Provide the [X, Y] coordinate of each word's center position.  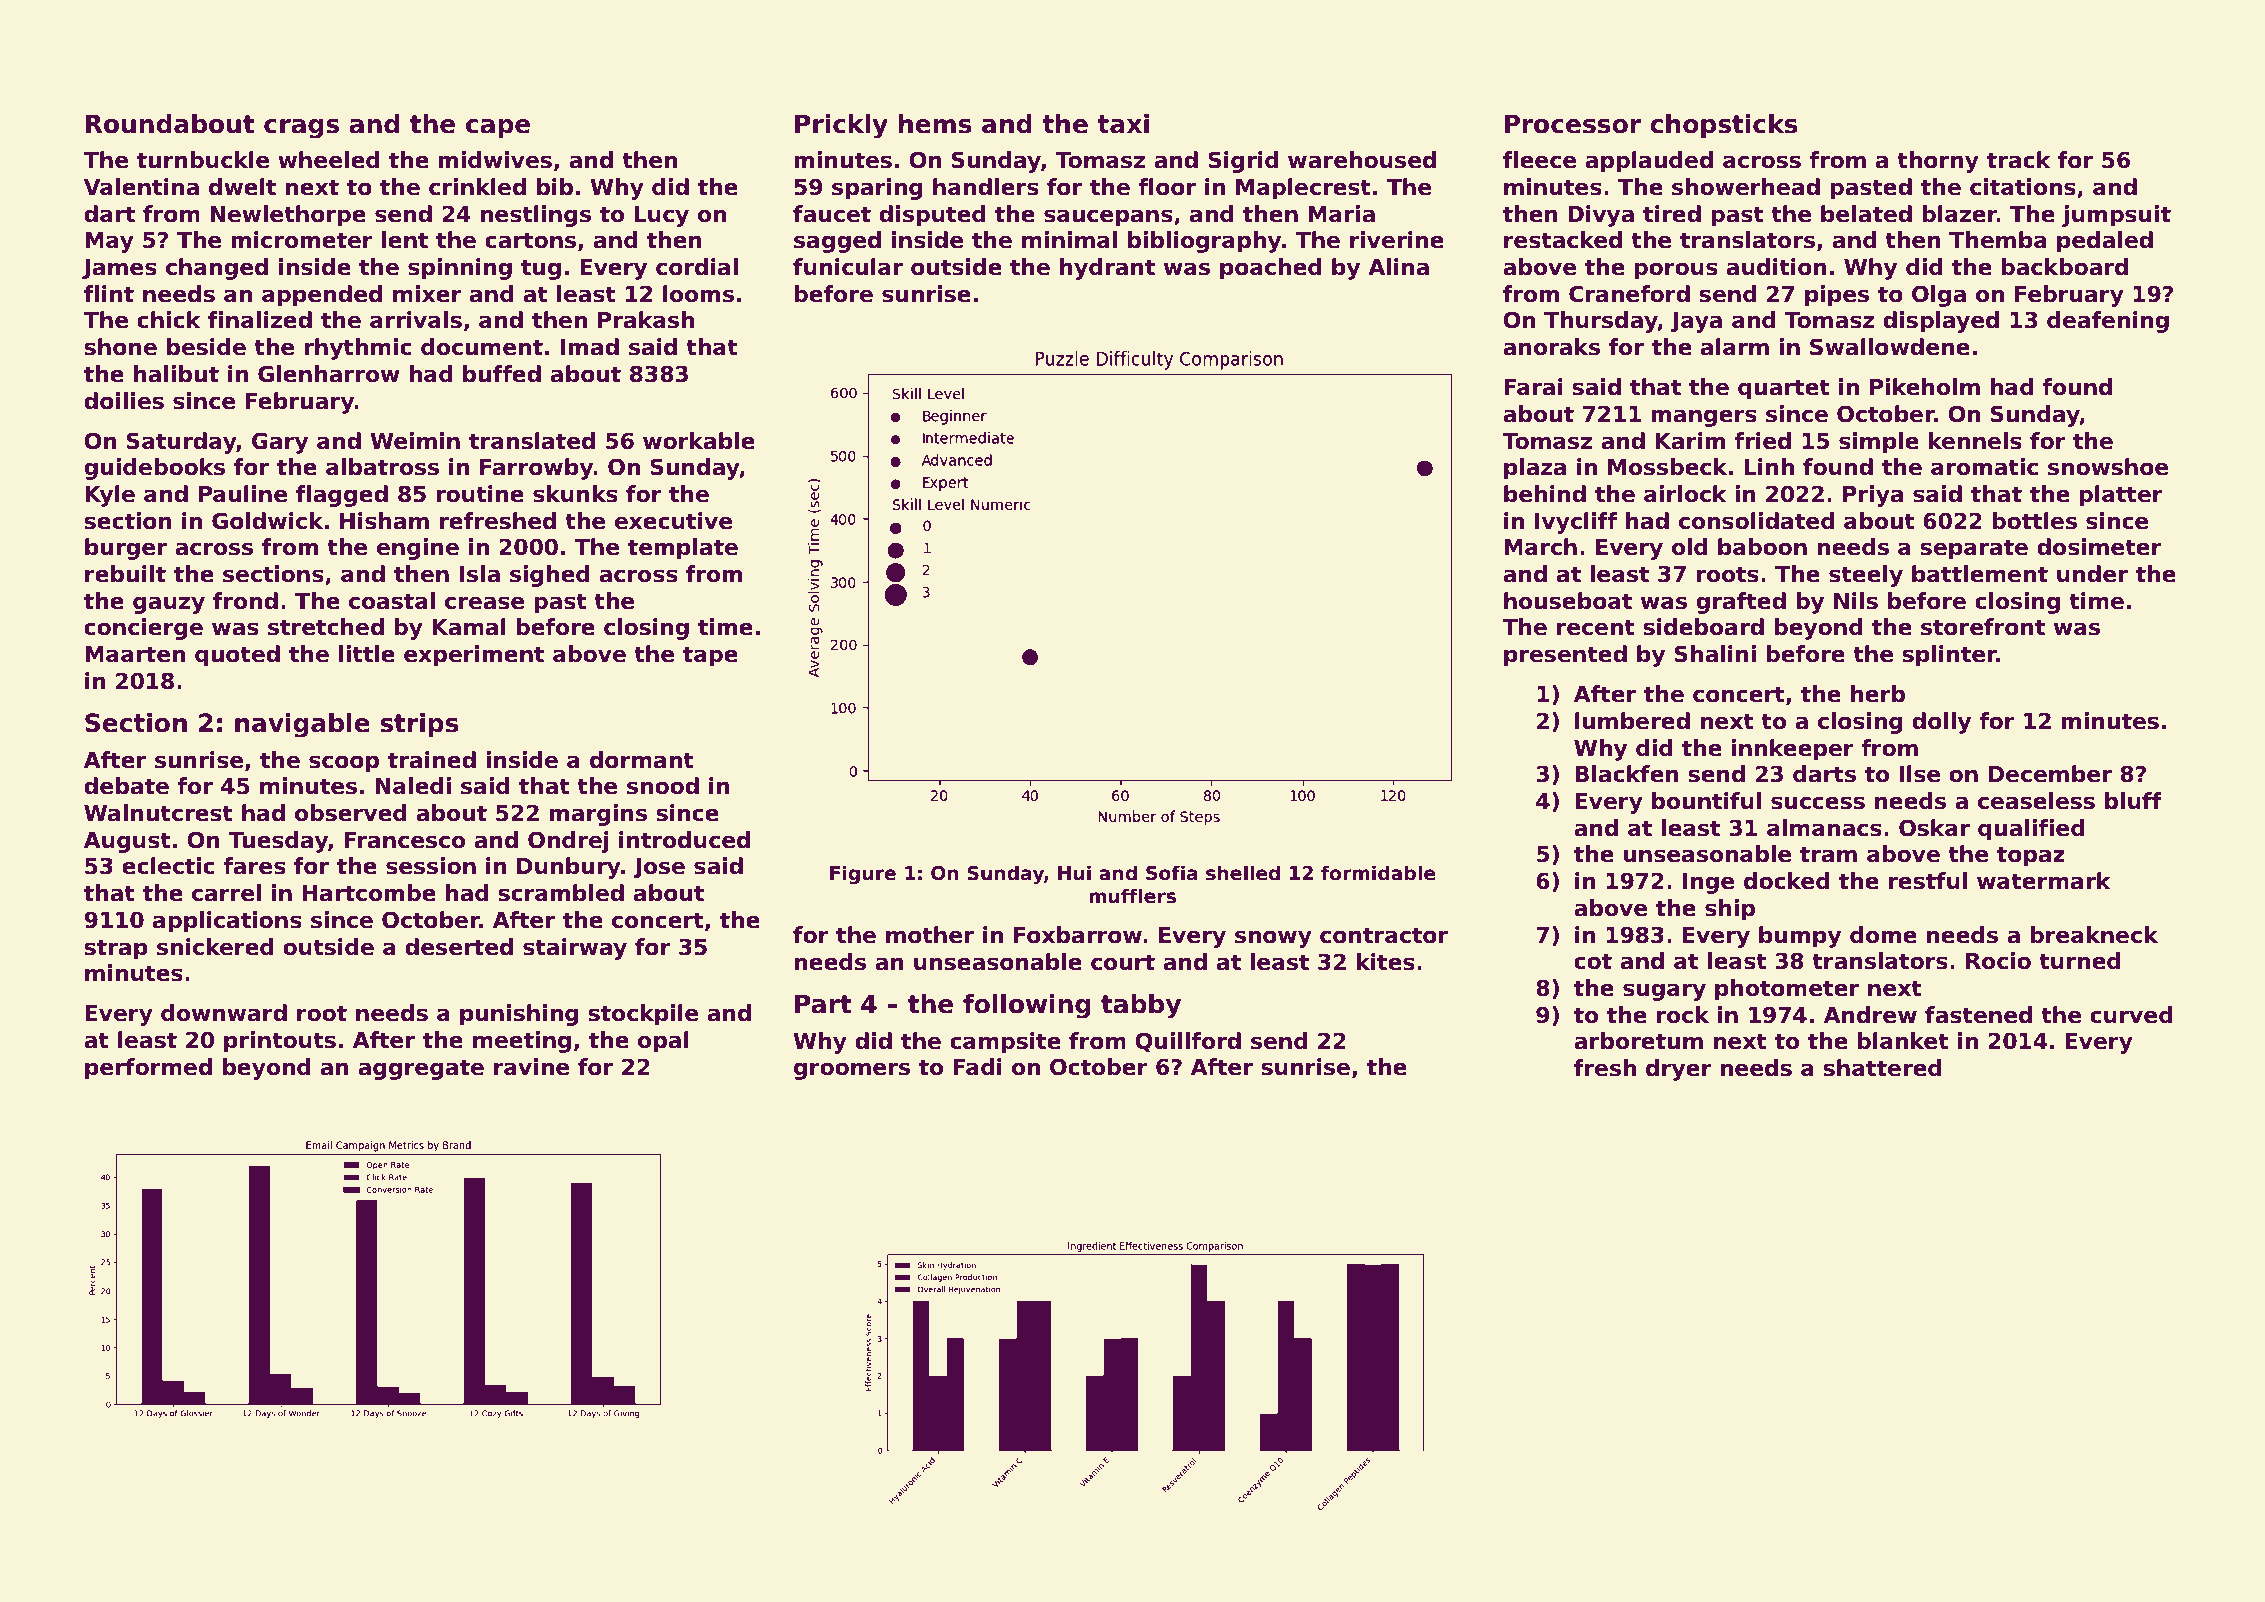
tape [710, 656]
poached [1271, 269]
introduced [684, 840]
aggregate [421, 1069]
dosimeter [2099, 547]
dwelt [242, 187]
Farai [1533, 387]
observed [351, 813]
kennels [1975, 441]
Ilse [1919, 774]
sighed [550, 576]
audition [1776, 267]
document [482, 347]
